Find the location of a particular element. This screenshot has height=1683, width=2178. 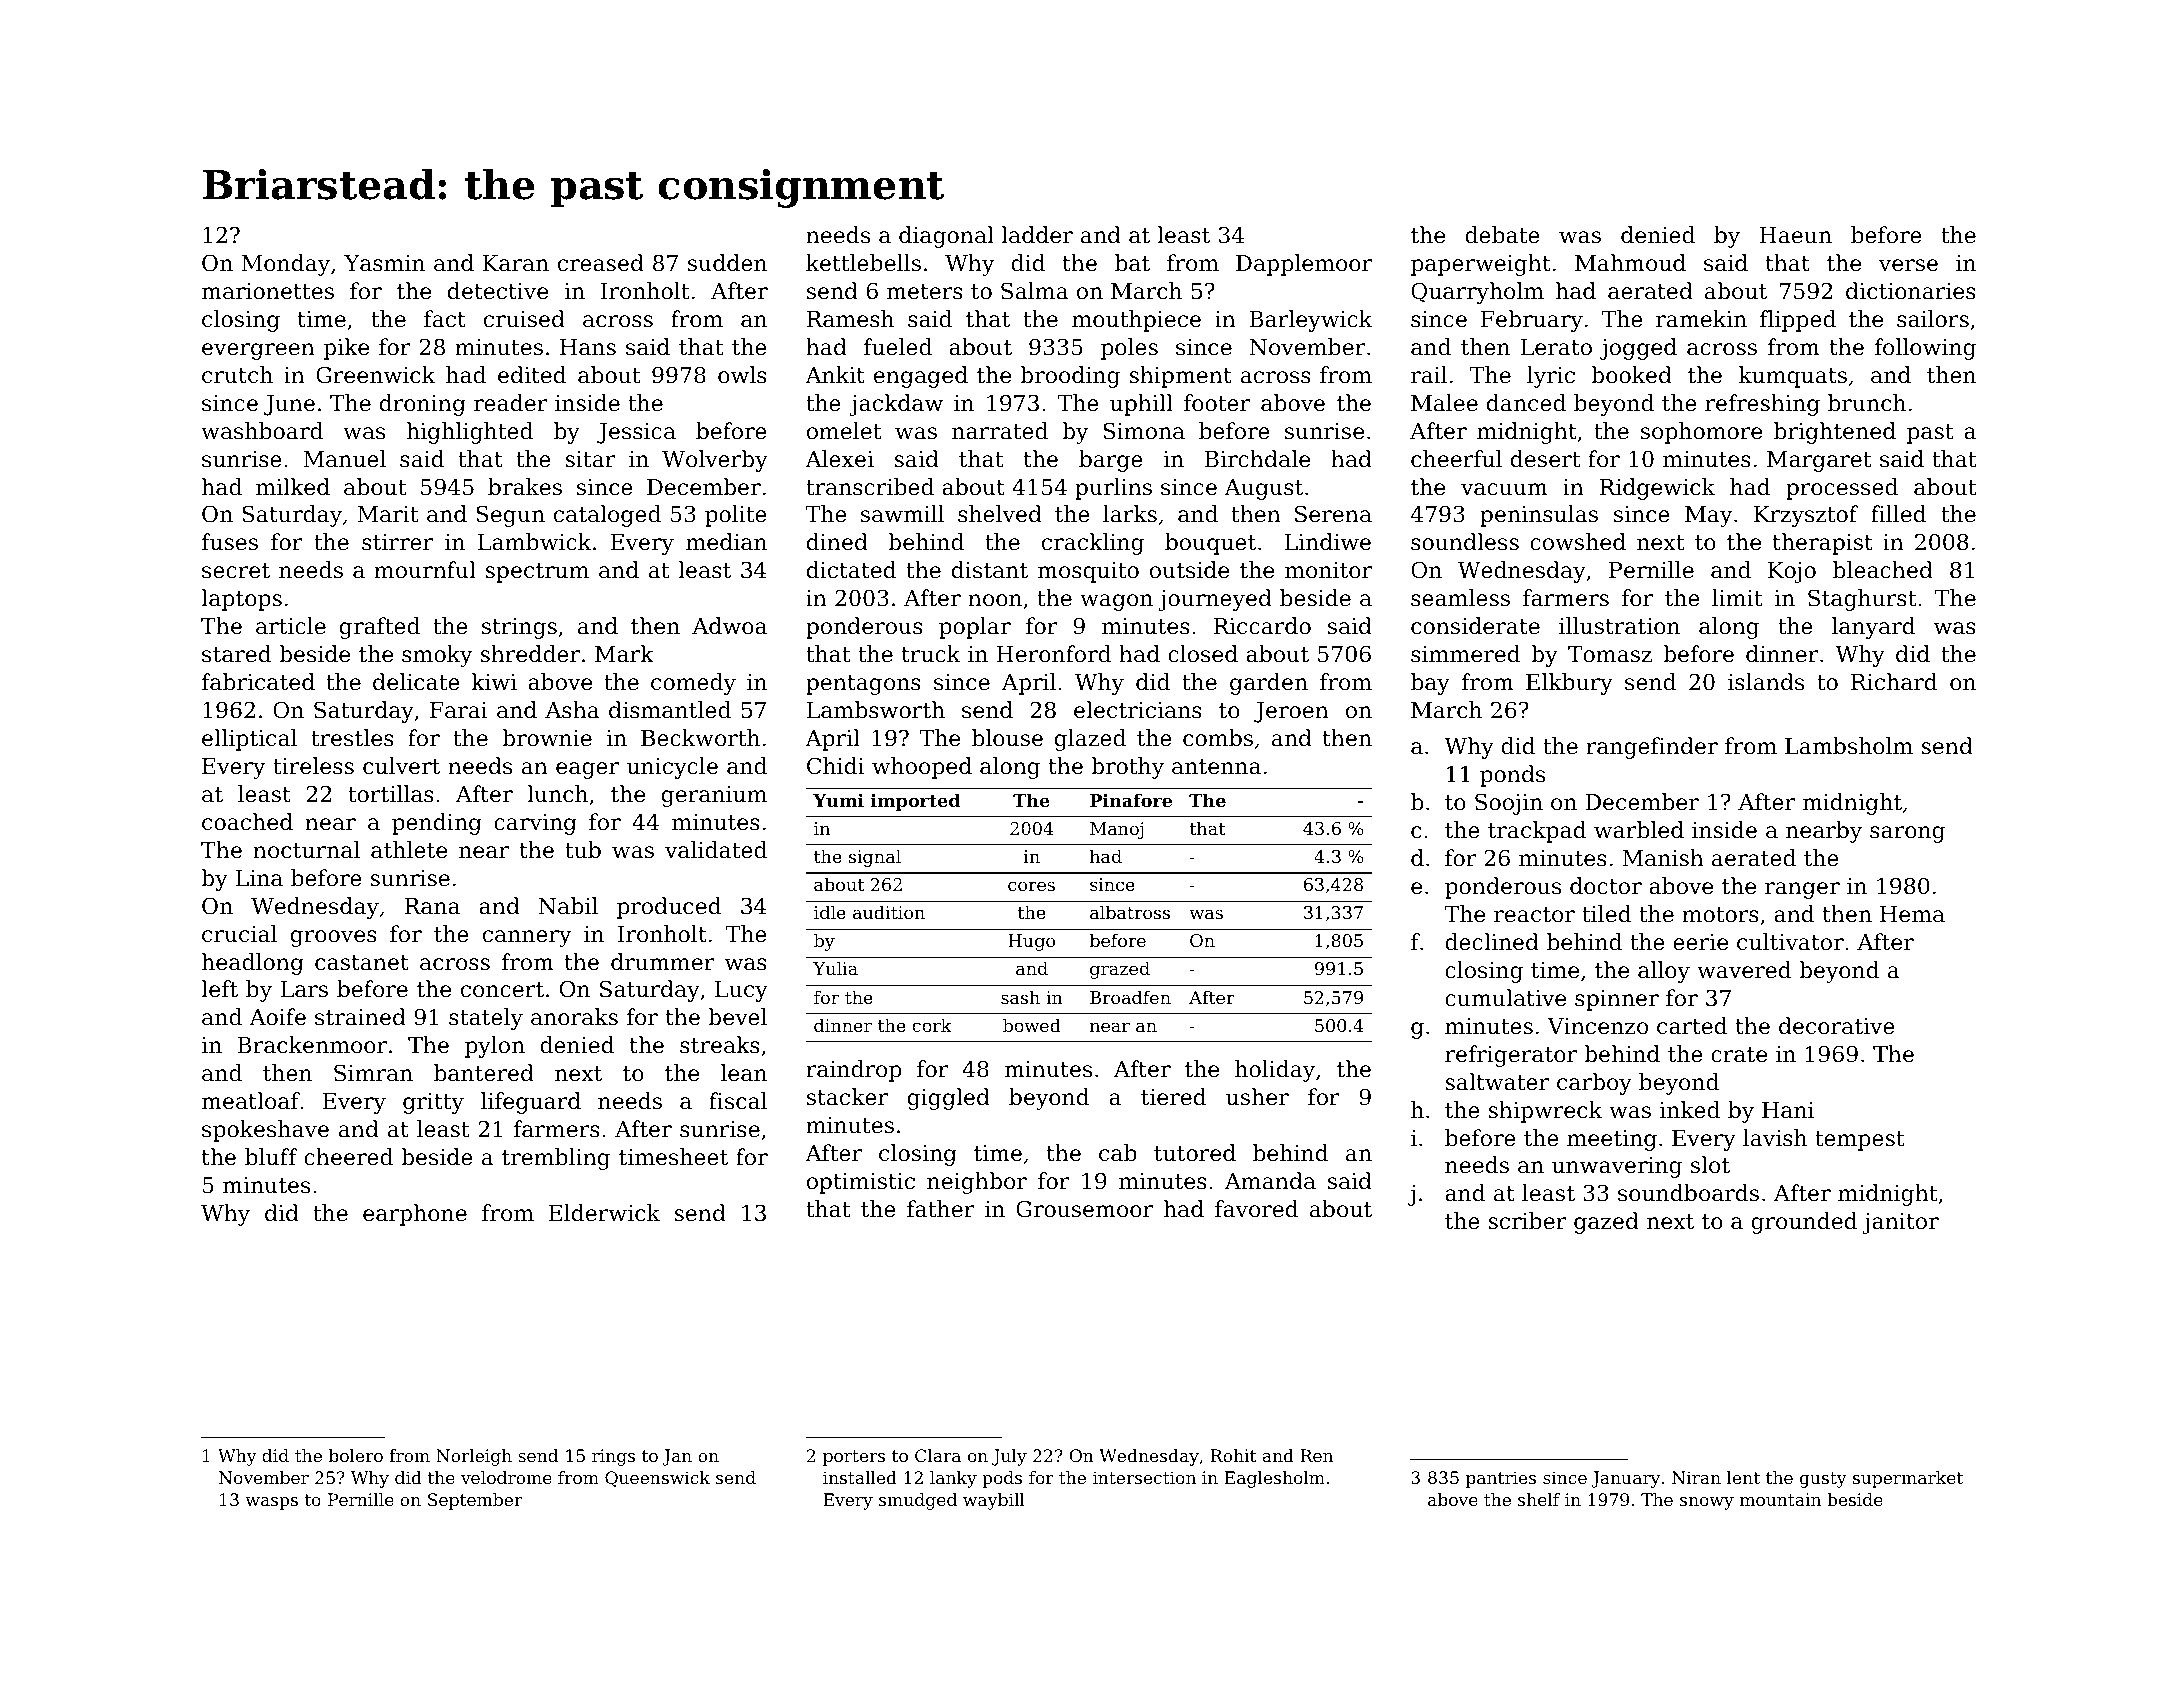

scriber is located at coordinates (1527, 1221).
